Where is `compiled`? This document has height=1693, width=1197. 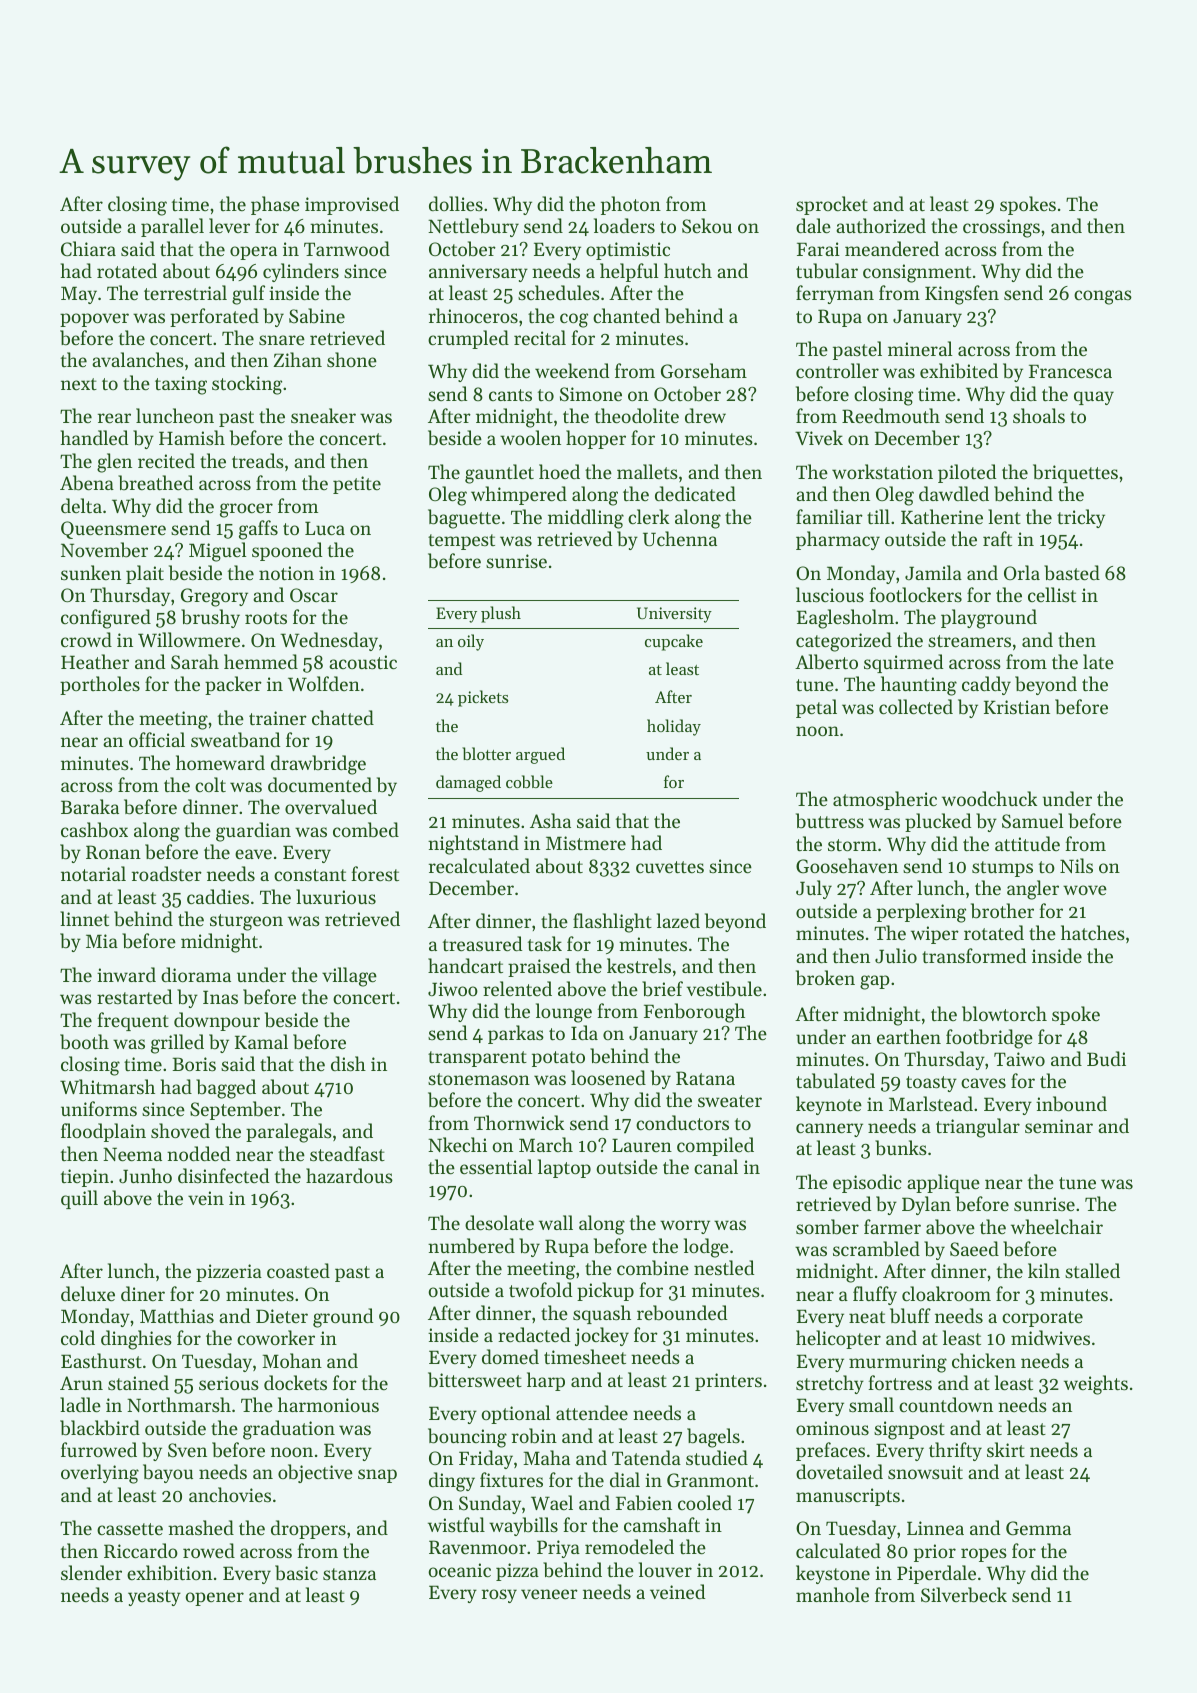
compiled is located at coordinates (715, 1146).
